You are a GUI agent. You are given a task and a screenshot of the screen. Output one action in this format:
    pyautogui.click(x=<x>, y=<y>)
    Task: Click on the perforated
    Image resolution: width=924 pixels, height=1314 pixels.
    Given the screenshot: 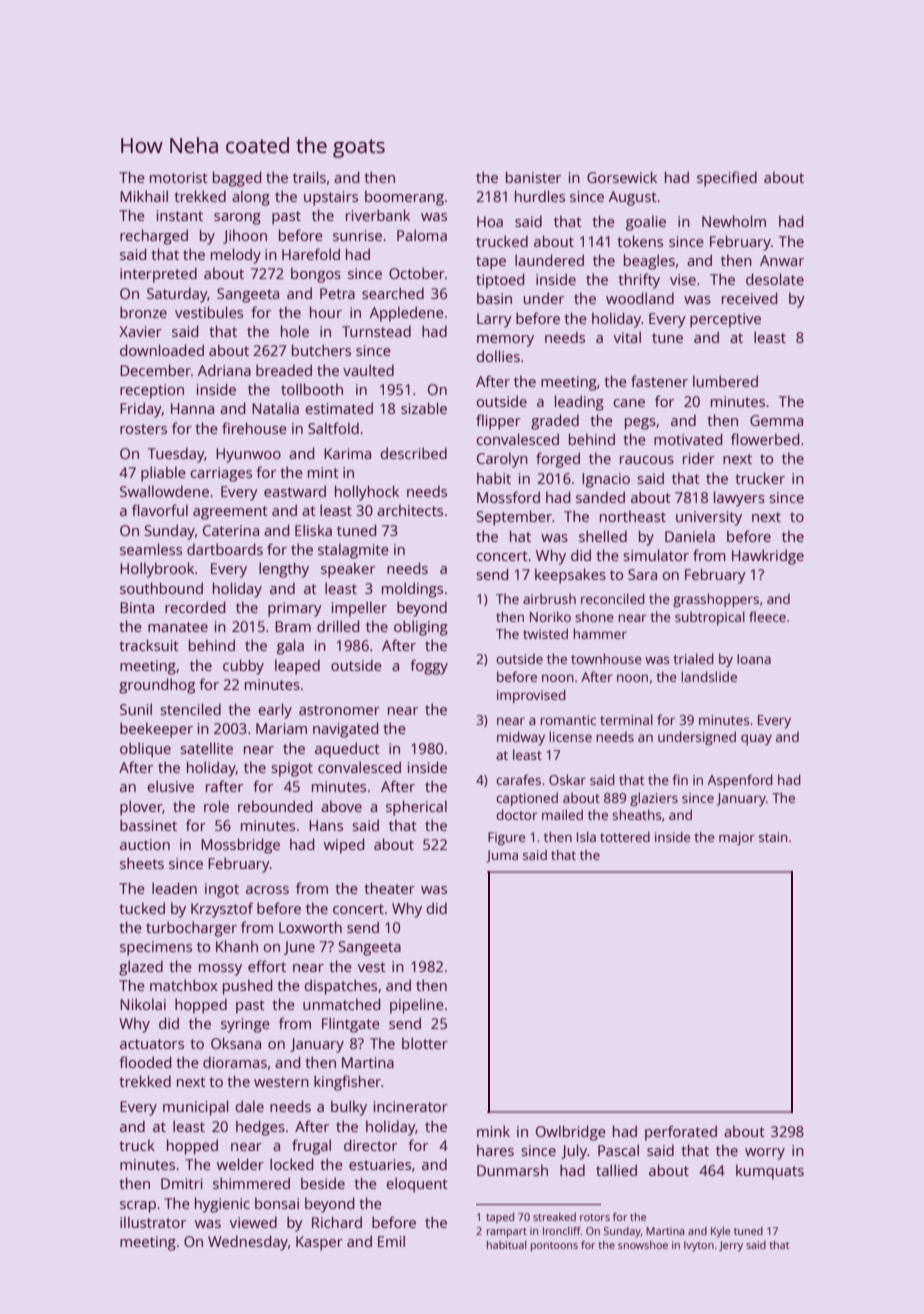 What is the action you would take?
    pyautogui.click(x=681, y=1133)
